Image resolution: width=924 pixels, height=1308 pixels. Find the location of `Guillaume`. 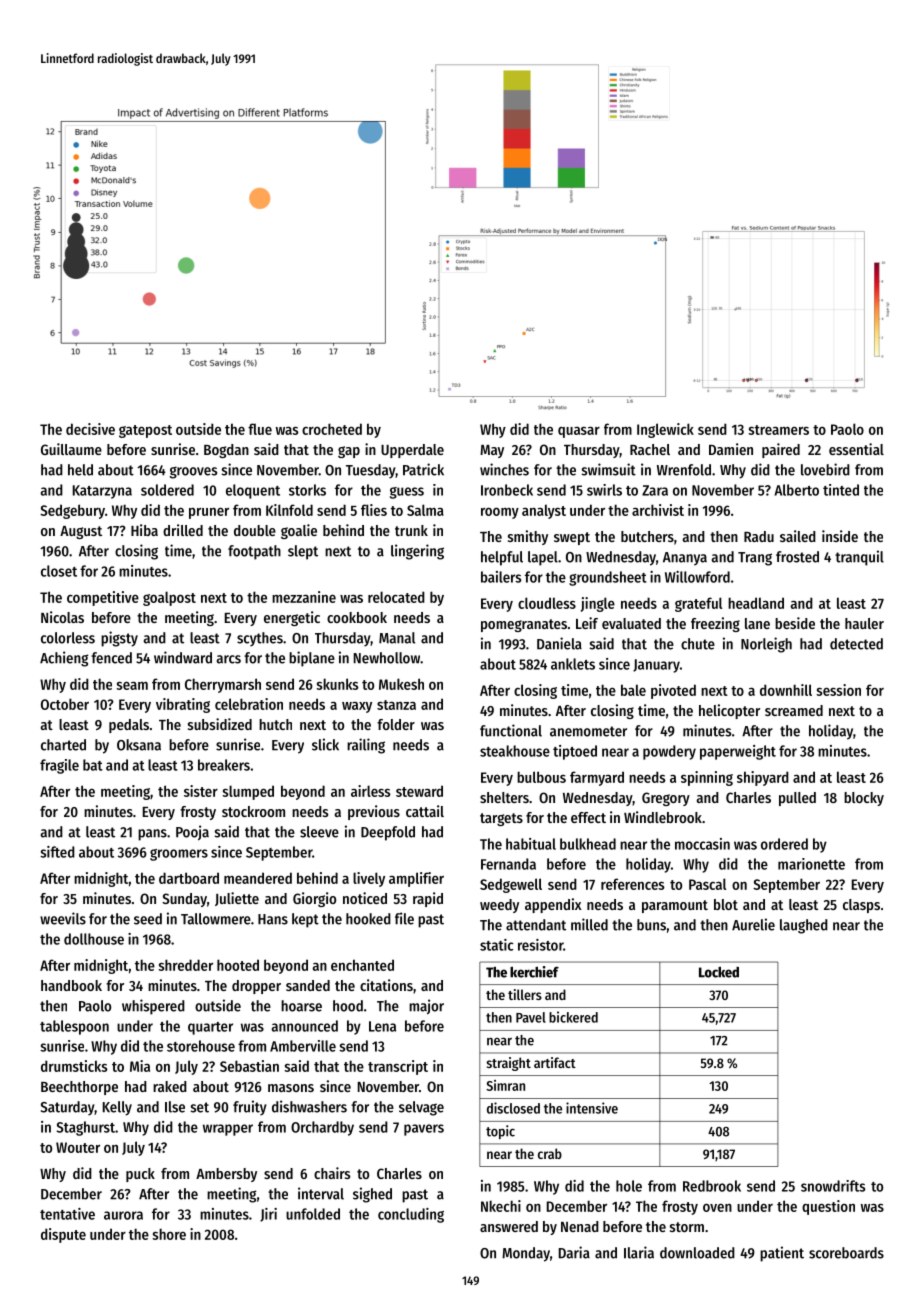

Guillaume is located at coordinates (71, 449).
